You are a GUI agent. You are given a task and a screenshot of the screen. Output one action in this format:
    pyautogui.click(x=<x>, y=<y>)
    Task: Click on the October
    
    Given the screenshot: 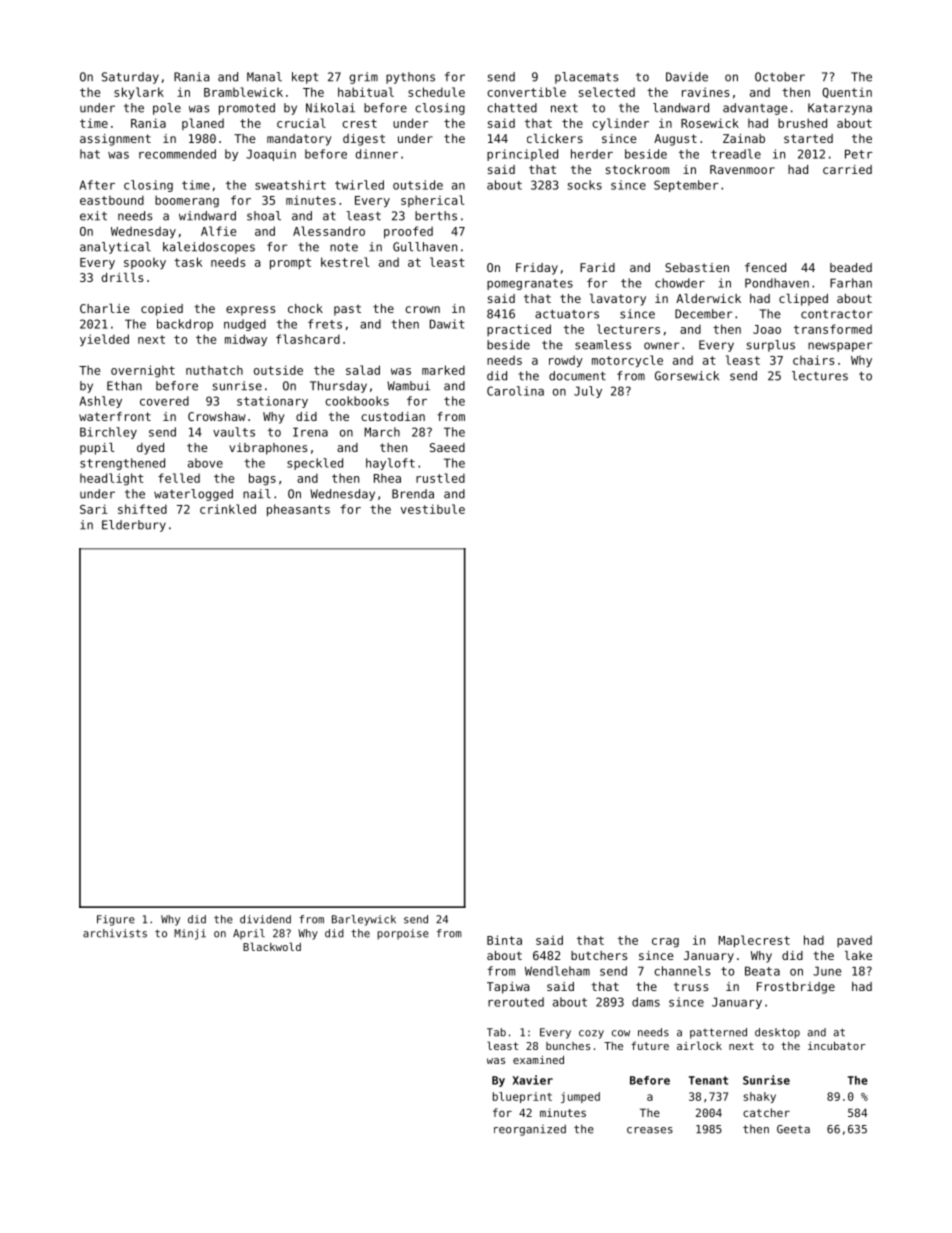 What is the action you would take?
    pyautogui.click(x=780, y=77)
